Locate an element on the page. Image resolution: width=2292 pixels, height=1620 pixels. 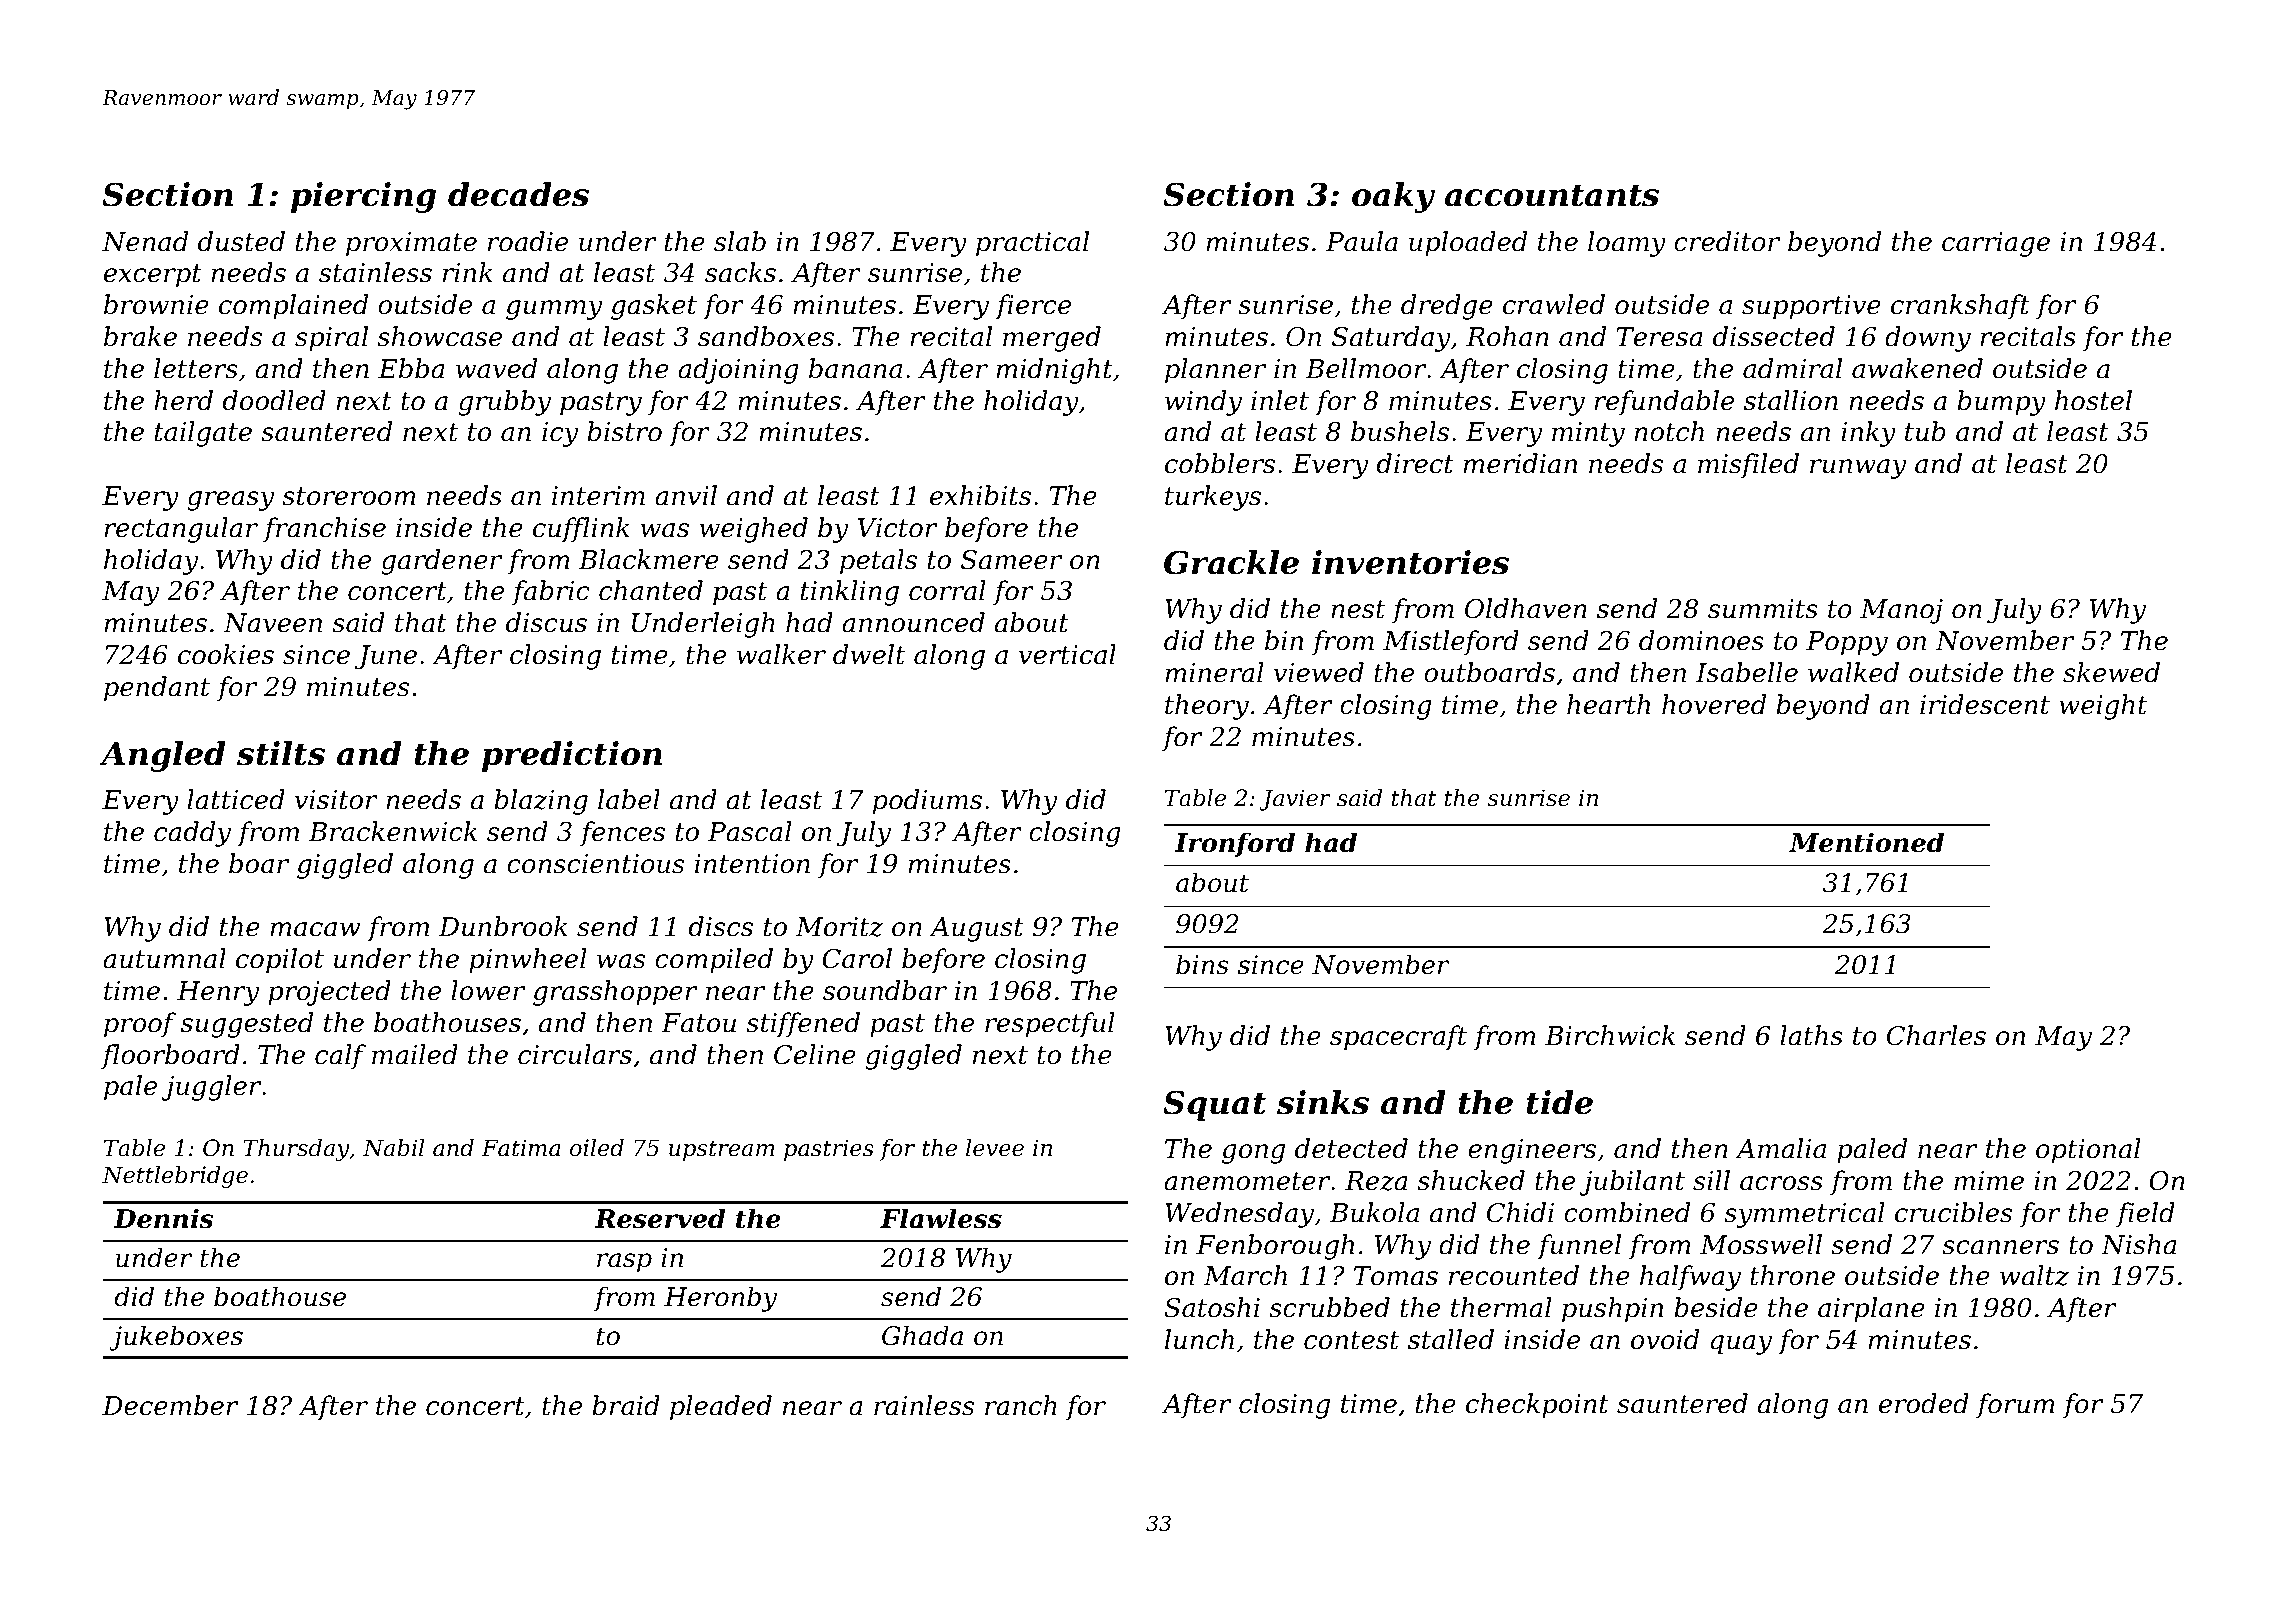
Brackenwick is located at coordinates (393, 831).
